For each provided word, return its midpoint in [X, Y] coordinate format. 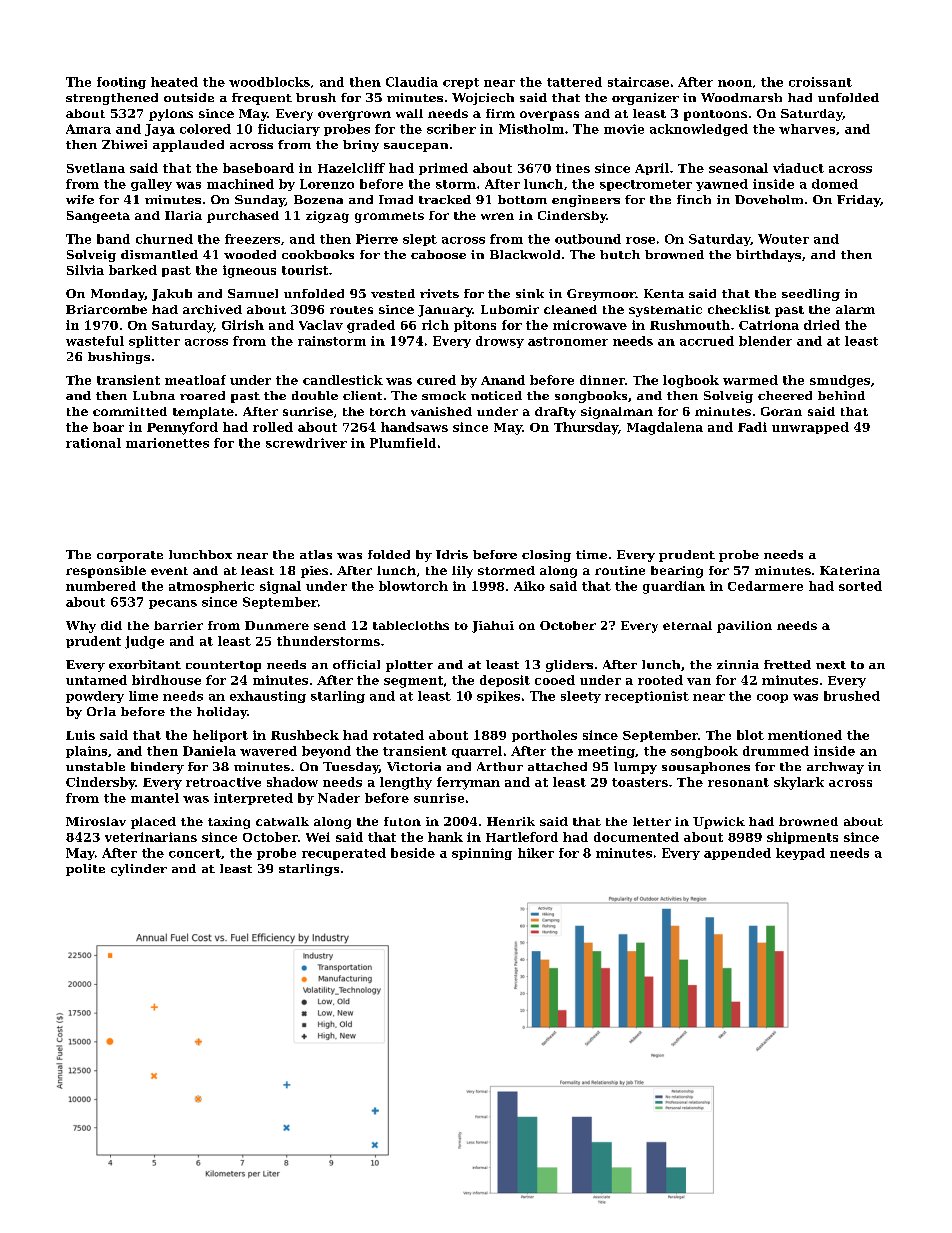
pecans [173, 604]
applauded [188, 146]
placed [153, 823]
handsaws [414, 427]
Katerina [850, 570]
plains [86, 752]
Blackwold [525, 254]
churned [164, 239]
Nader [339, 798]
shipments [802, 838]
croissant [820, 82]
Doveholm [769, 199]
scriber [451, 129]
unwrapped [810, 428]
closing [546, 556]
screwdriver [306, 443]
